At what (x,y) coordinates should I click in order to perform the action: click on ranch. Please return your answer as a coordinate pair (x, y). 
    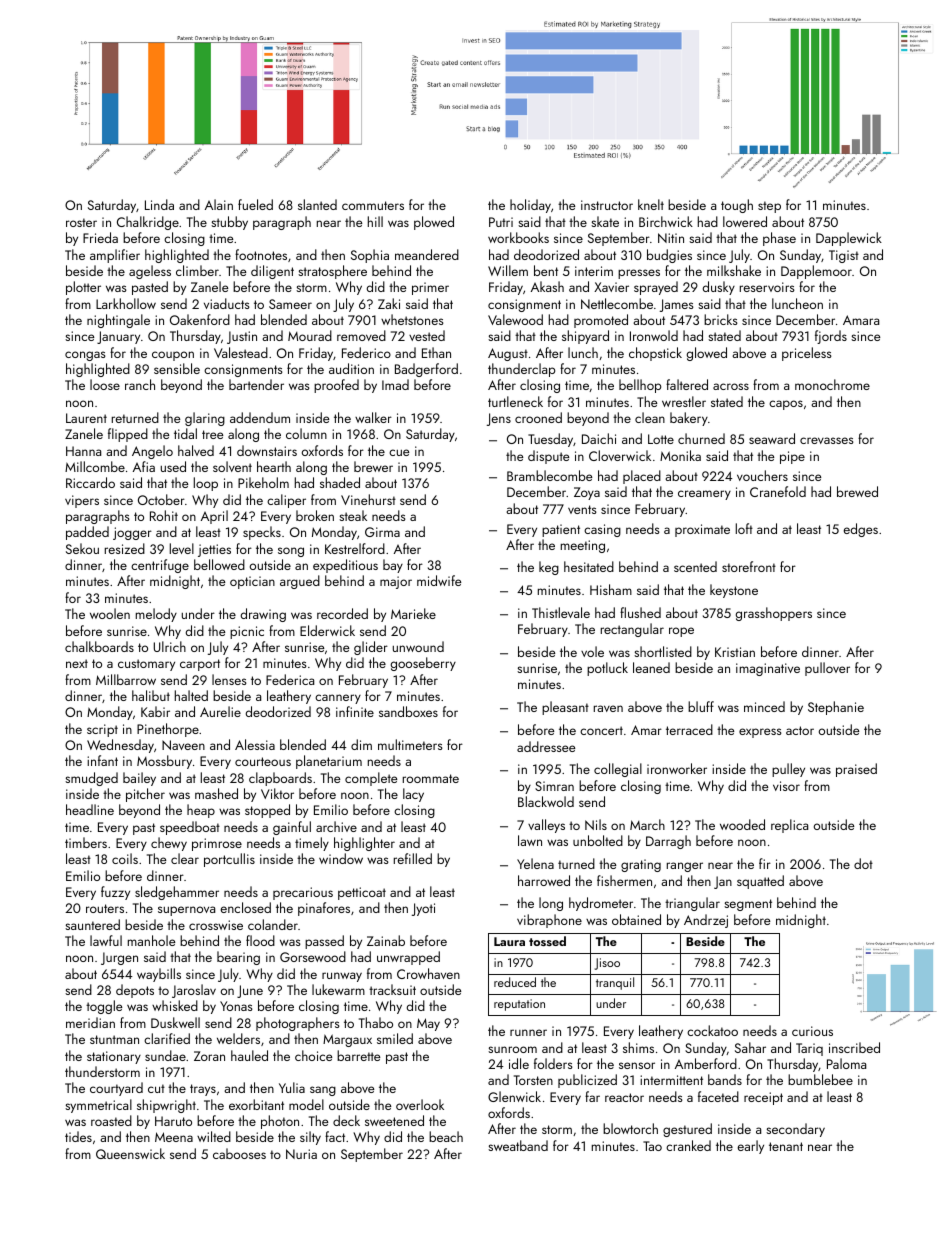
    Looking at the image, I should click on (140, 384).
